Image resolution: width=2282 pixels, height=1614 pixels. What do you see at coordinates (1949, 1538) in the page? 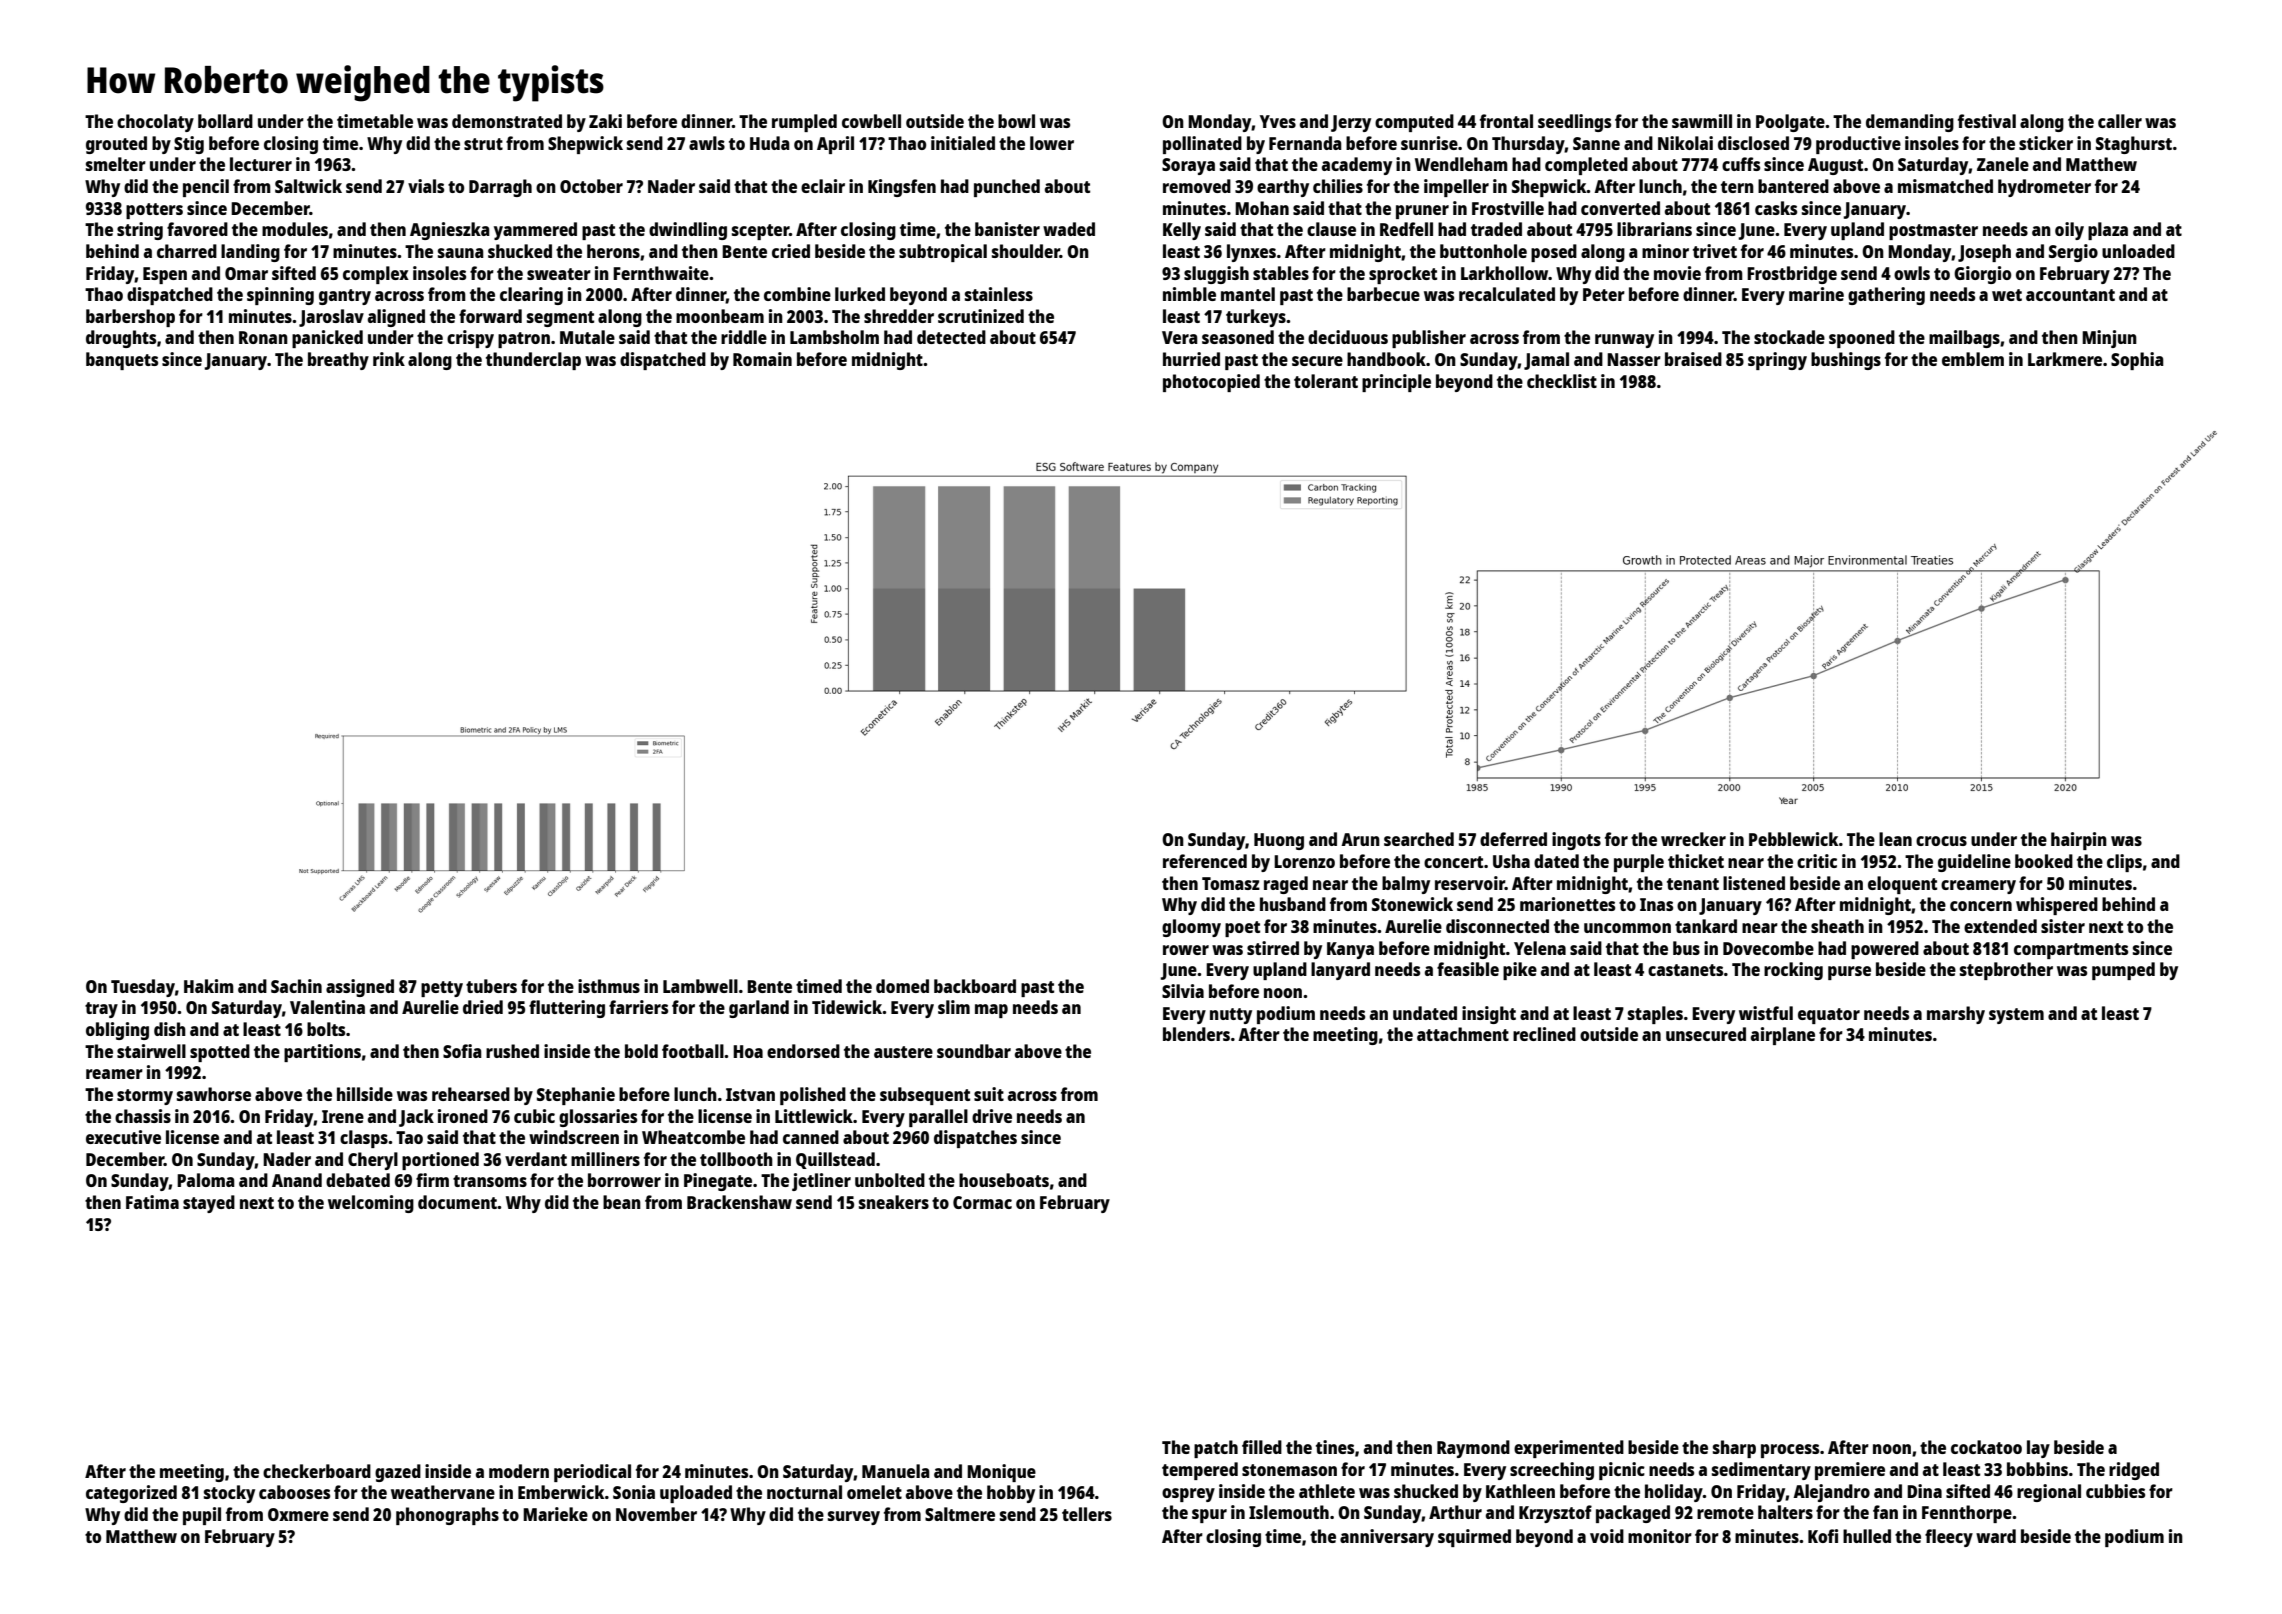
I see `fleecy` at bounding box center [1949, 1538].
